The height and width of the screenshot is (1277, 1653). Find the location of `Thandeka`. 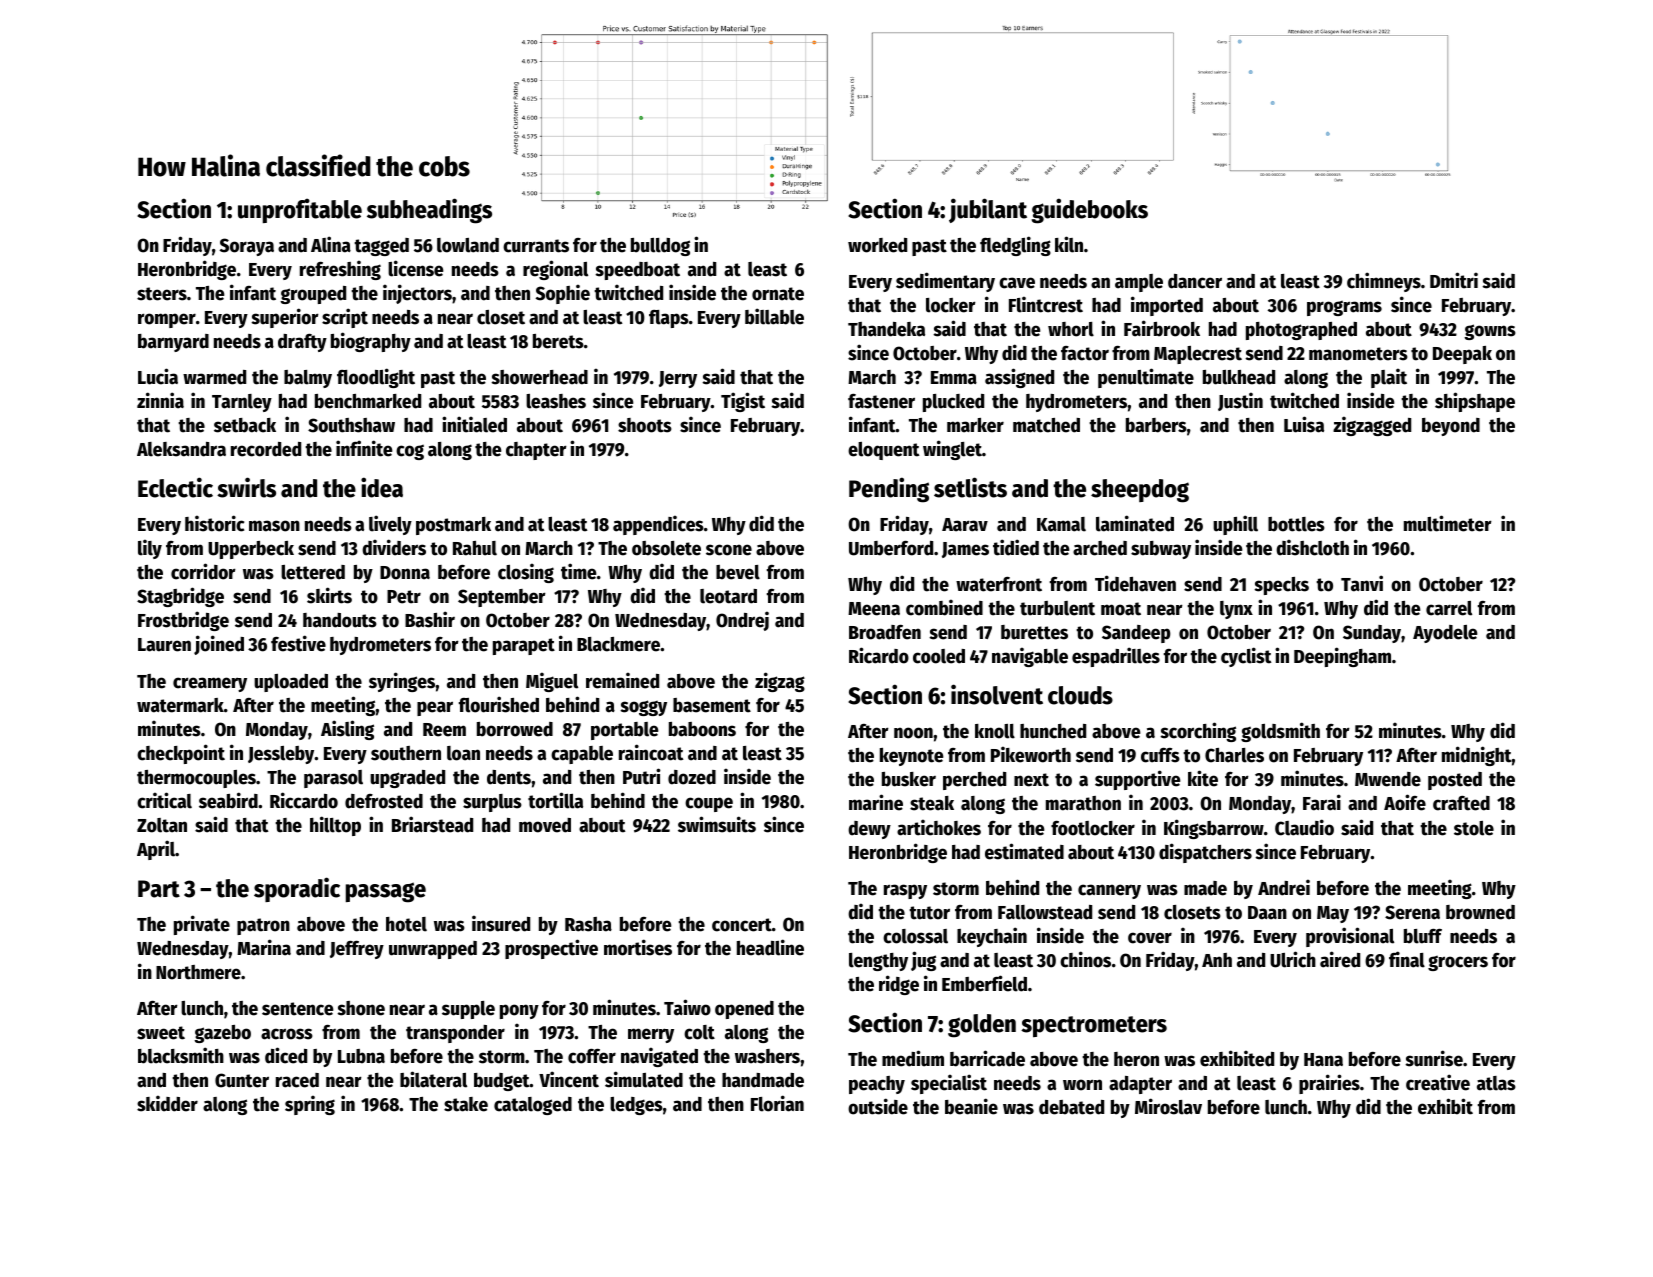

Thandeka is located at coordinates (886, 329).
